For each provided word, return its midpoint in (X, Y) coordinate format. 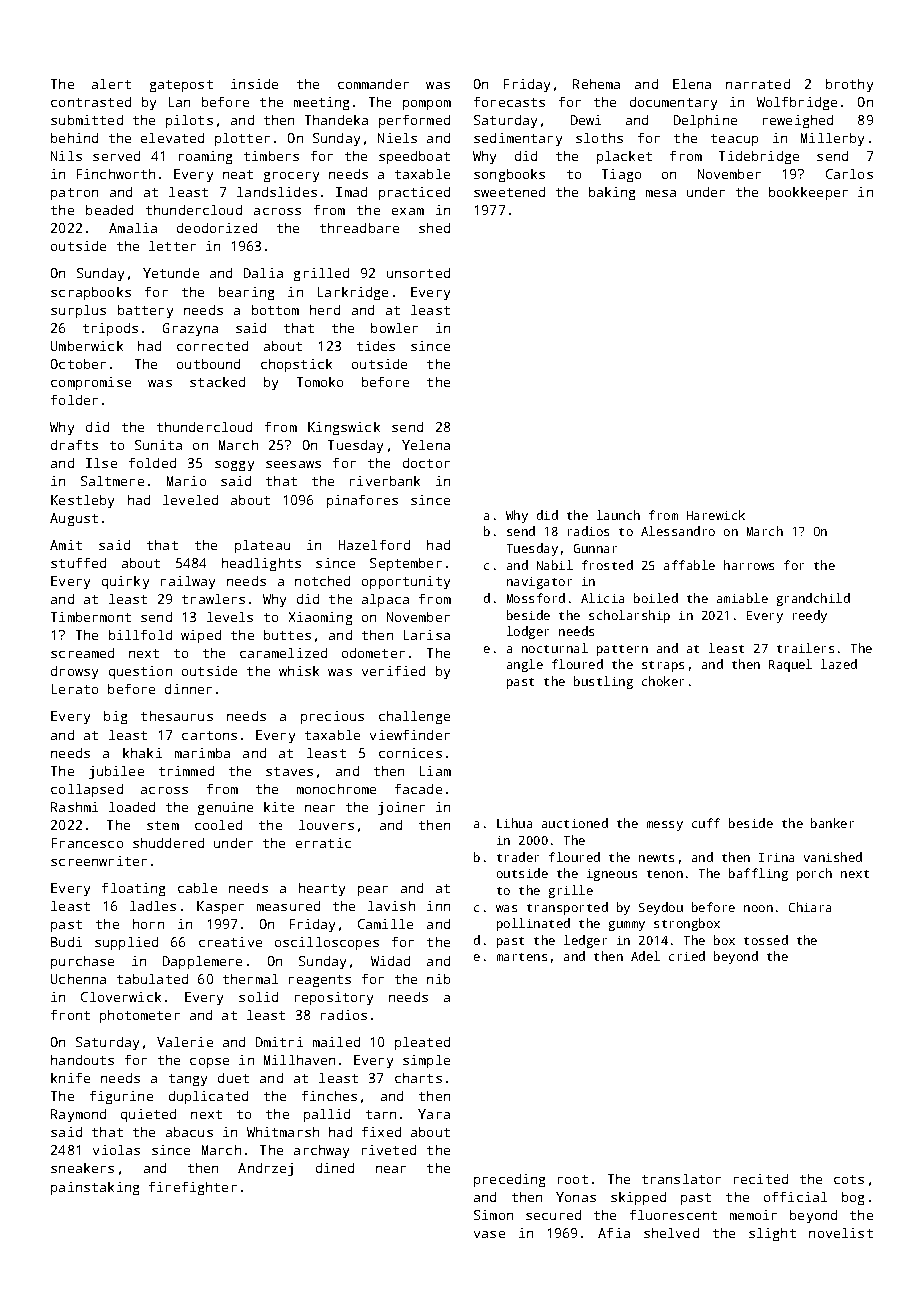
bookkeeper (808, 193)
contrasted (91, 102)
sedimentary (518, 139)
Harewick (716, 515)
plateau (262, 546)
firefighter (193, 1188)
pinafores (362, 501)
